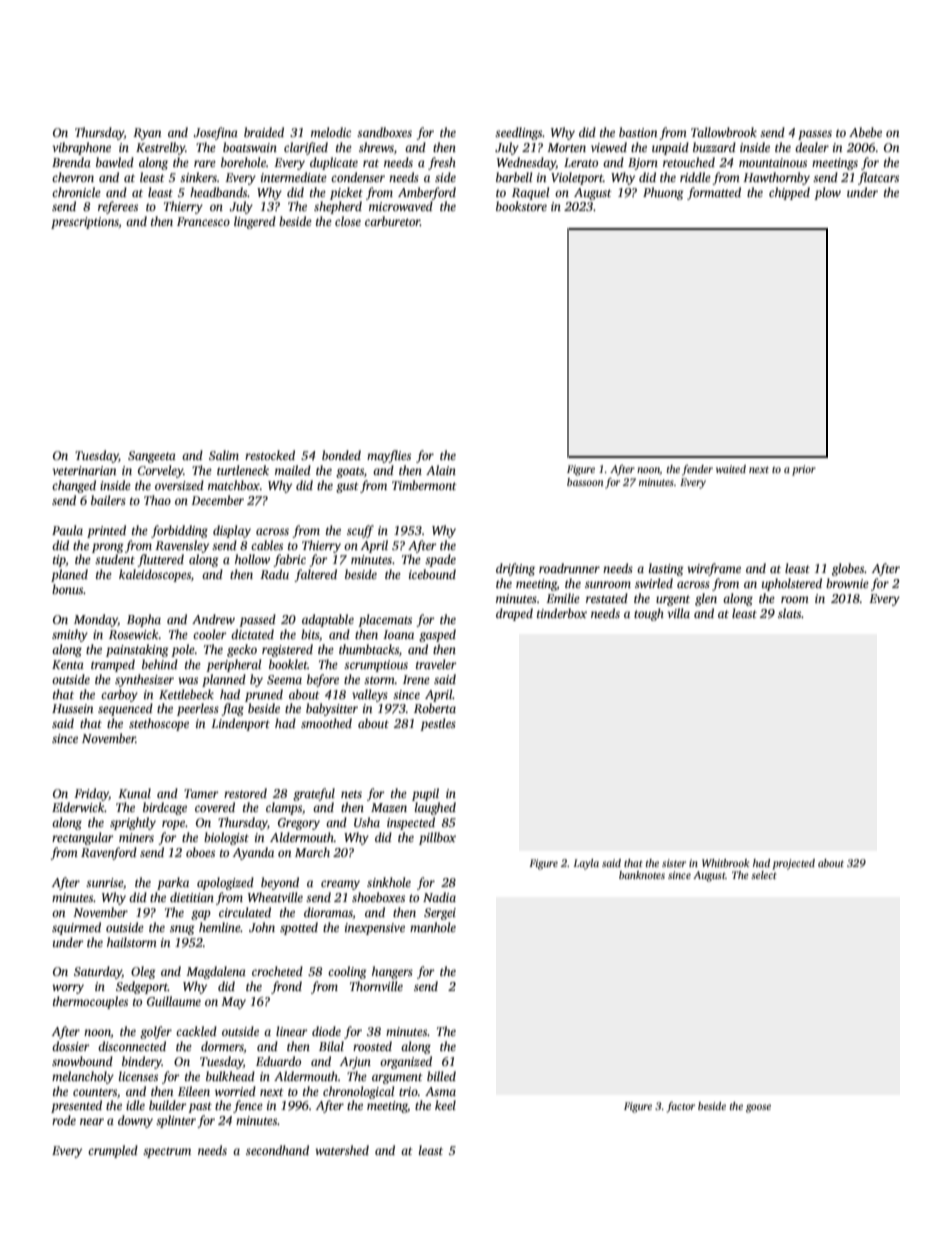 Image resolution: width=952 pixels, height=1233 pixels. What do you see at coordinates (167, 1152) in the screenshot?
I see `spectrum` at bounding box center [167, 1152].
